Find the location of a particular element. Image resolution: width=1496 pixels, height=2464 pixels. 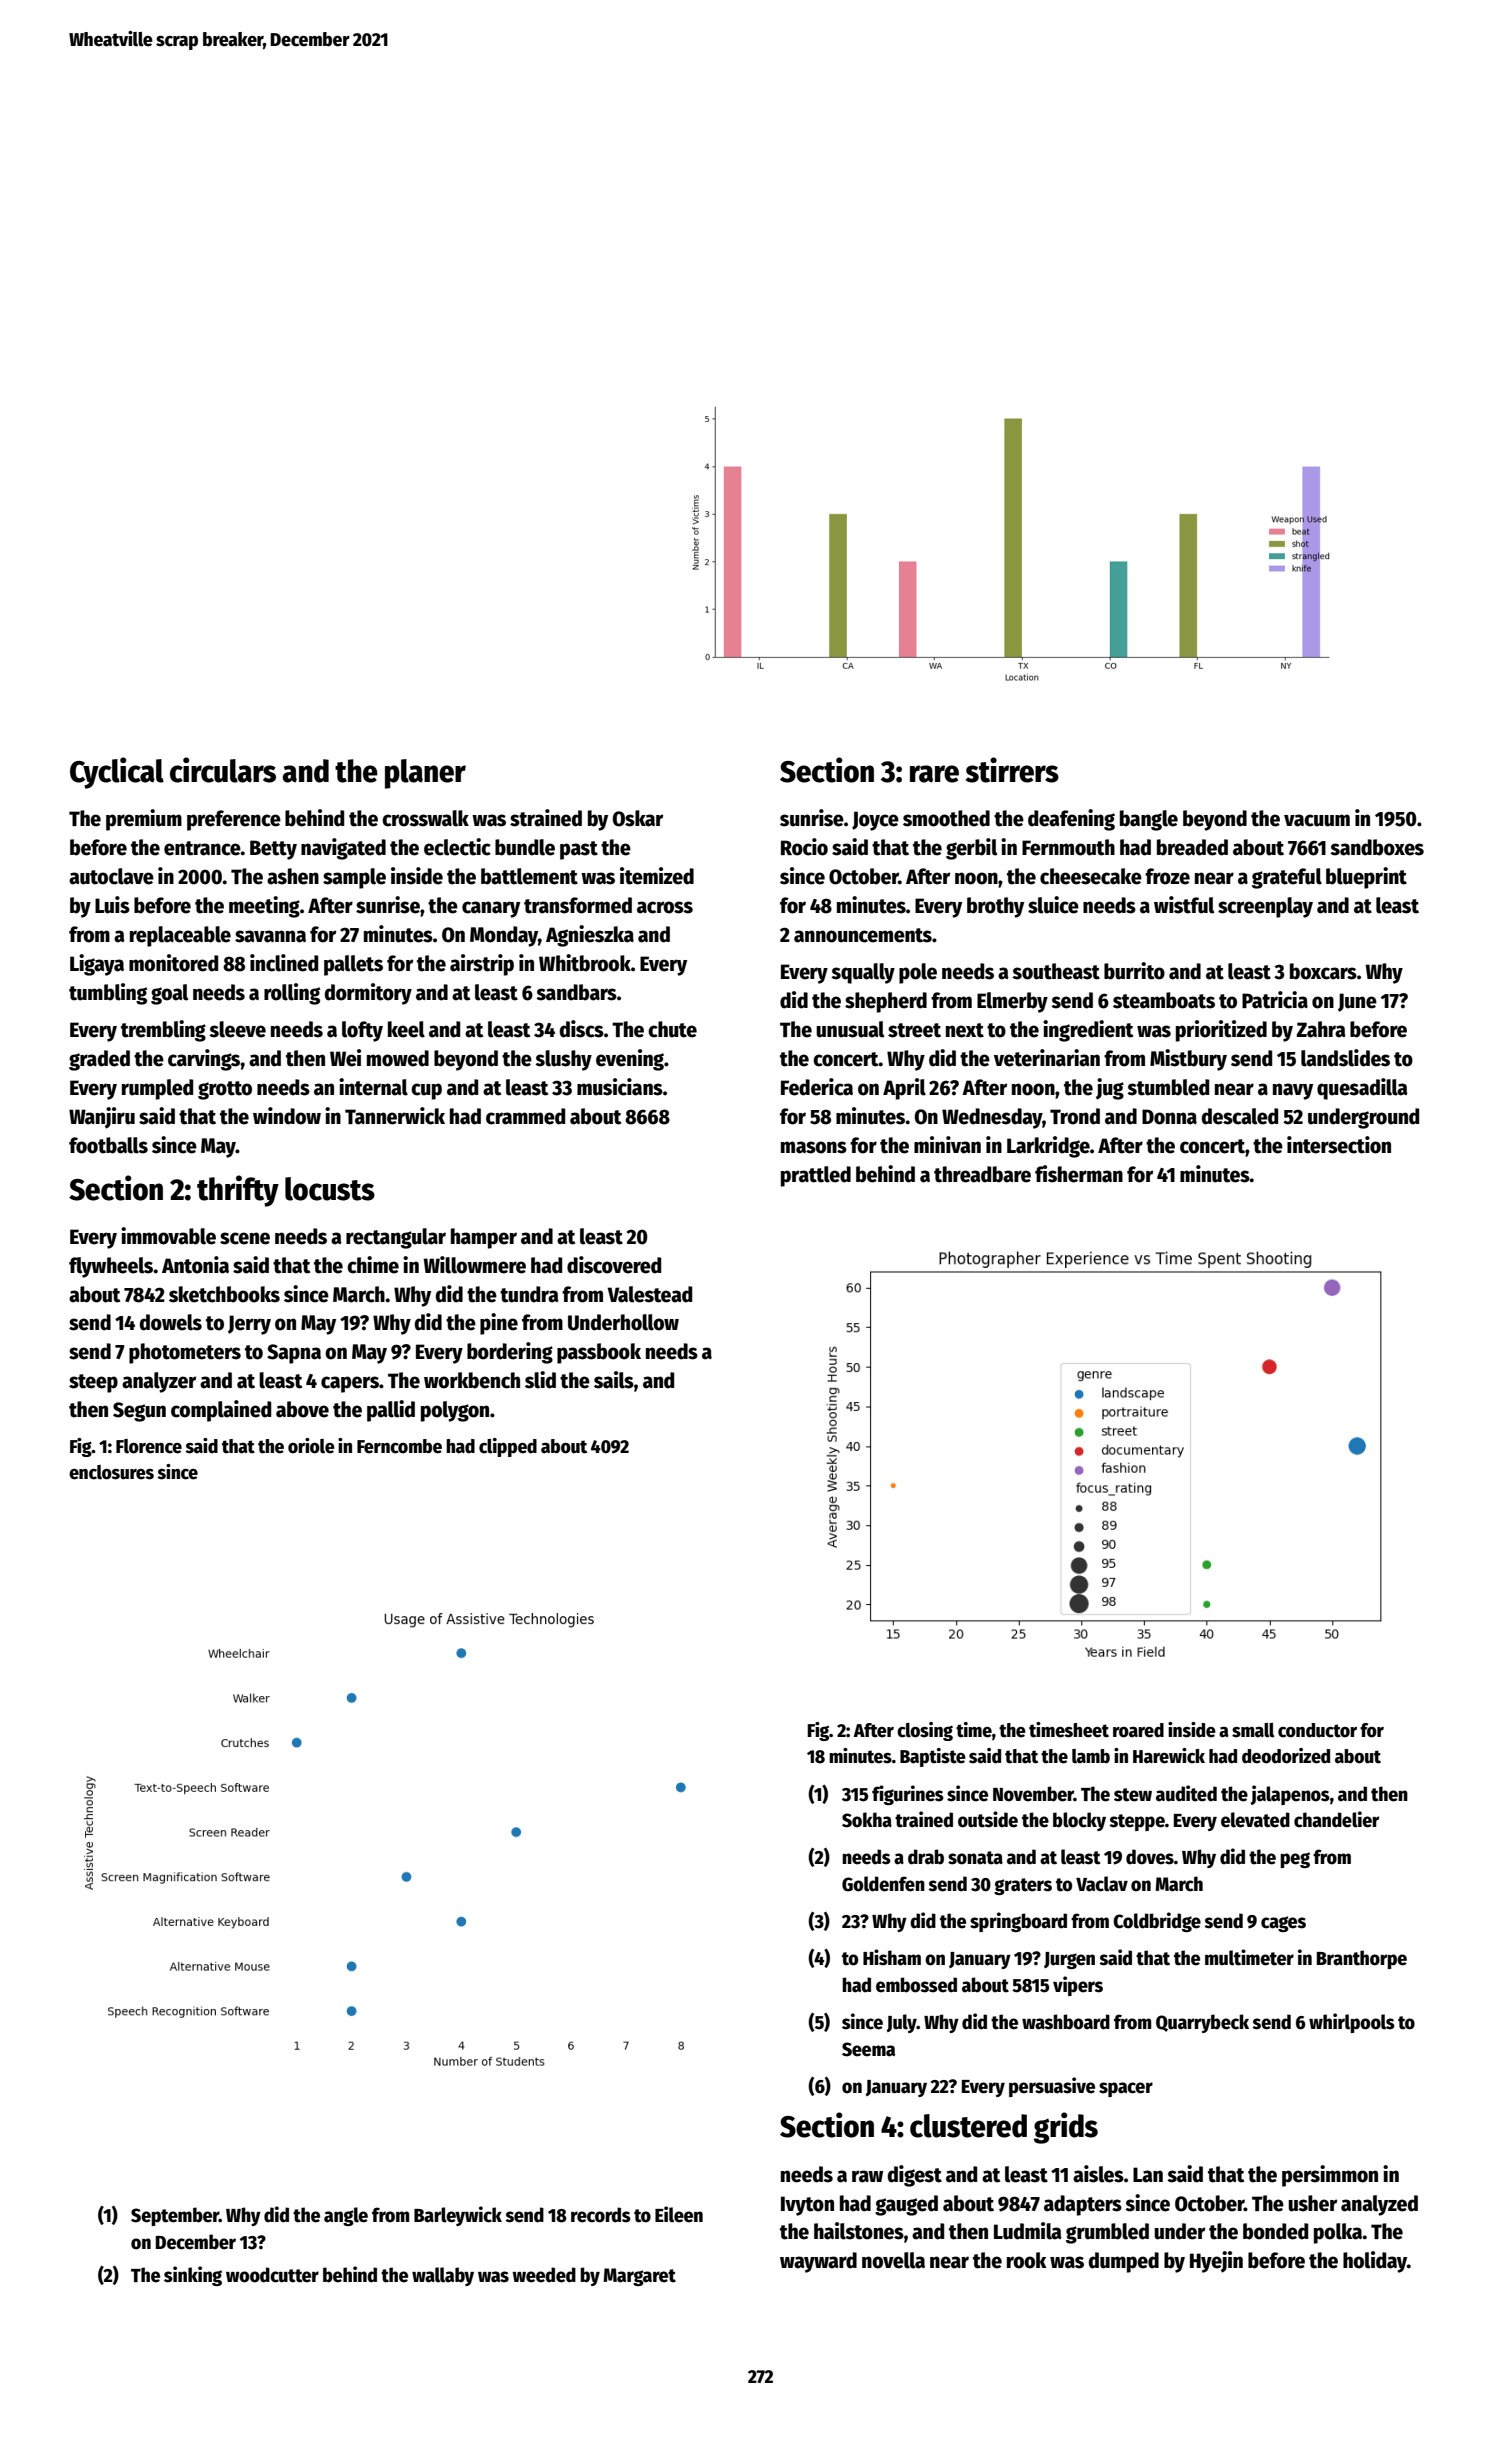

squally is located at coordinates (863, 973).
